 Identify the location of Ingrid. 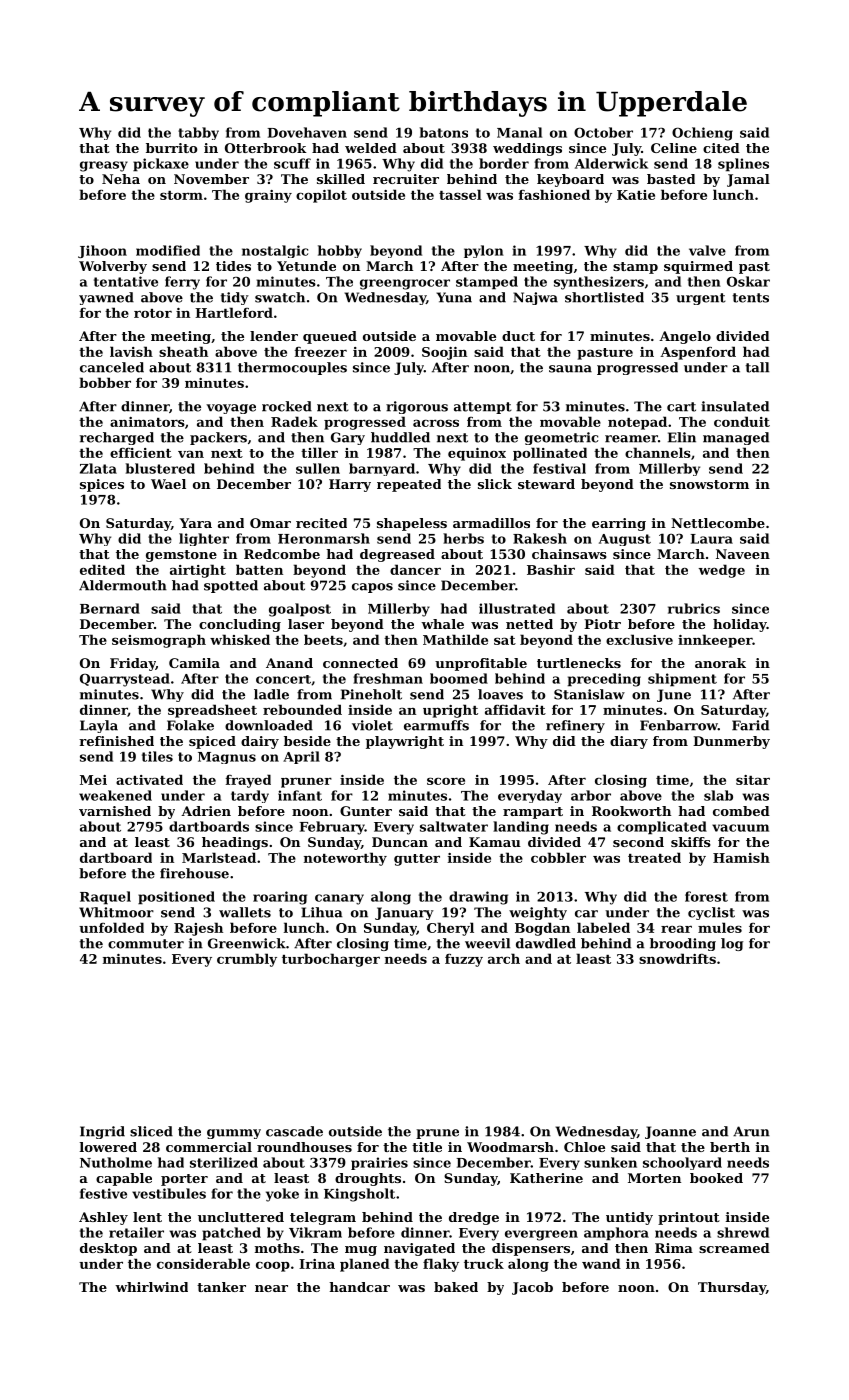
(102, 1132).
